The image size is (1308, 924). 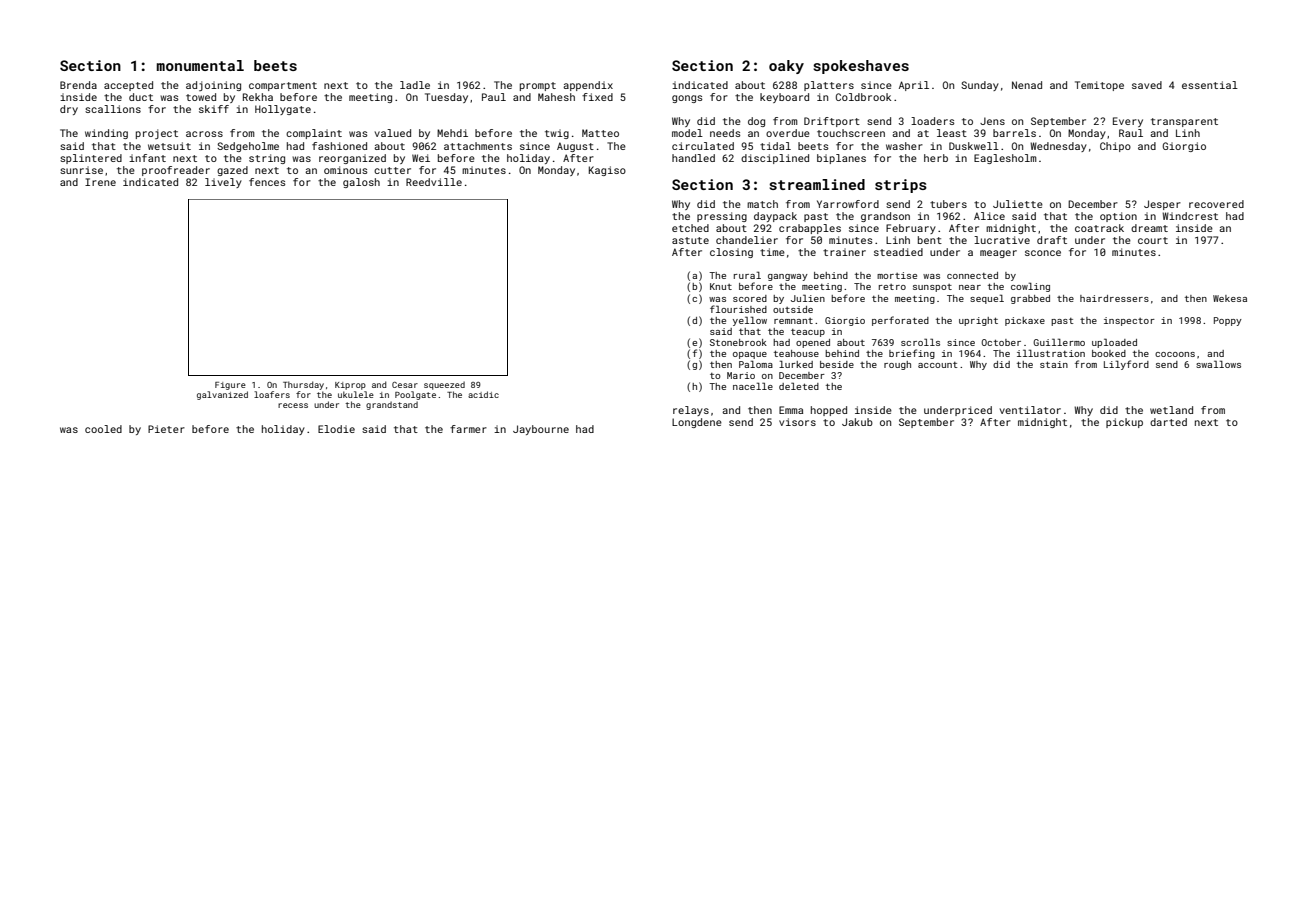 I want to click on deleted, so click(x=799, y=386).
